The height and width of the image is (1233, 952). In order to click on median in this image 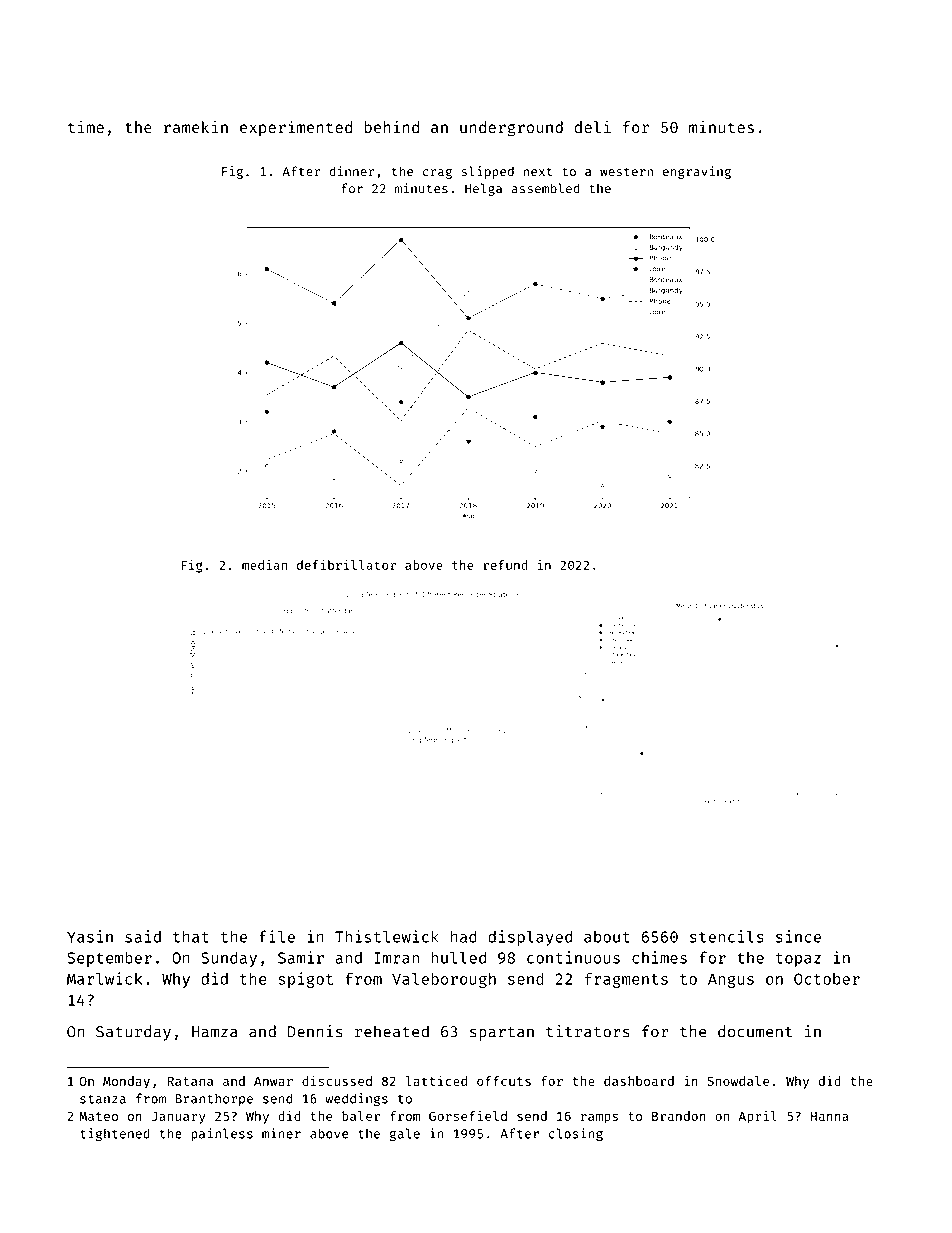, I will do `click(264, 565)`.
